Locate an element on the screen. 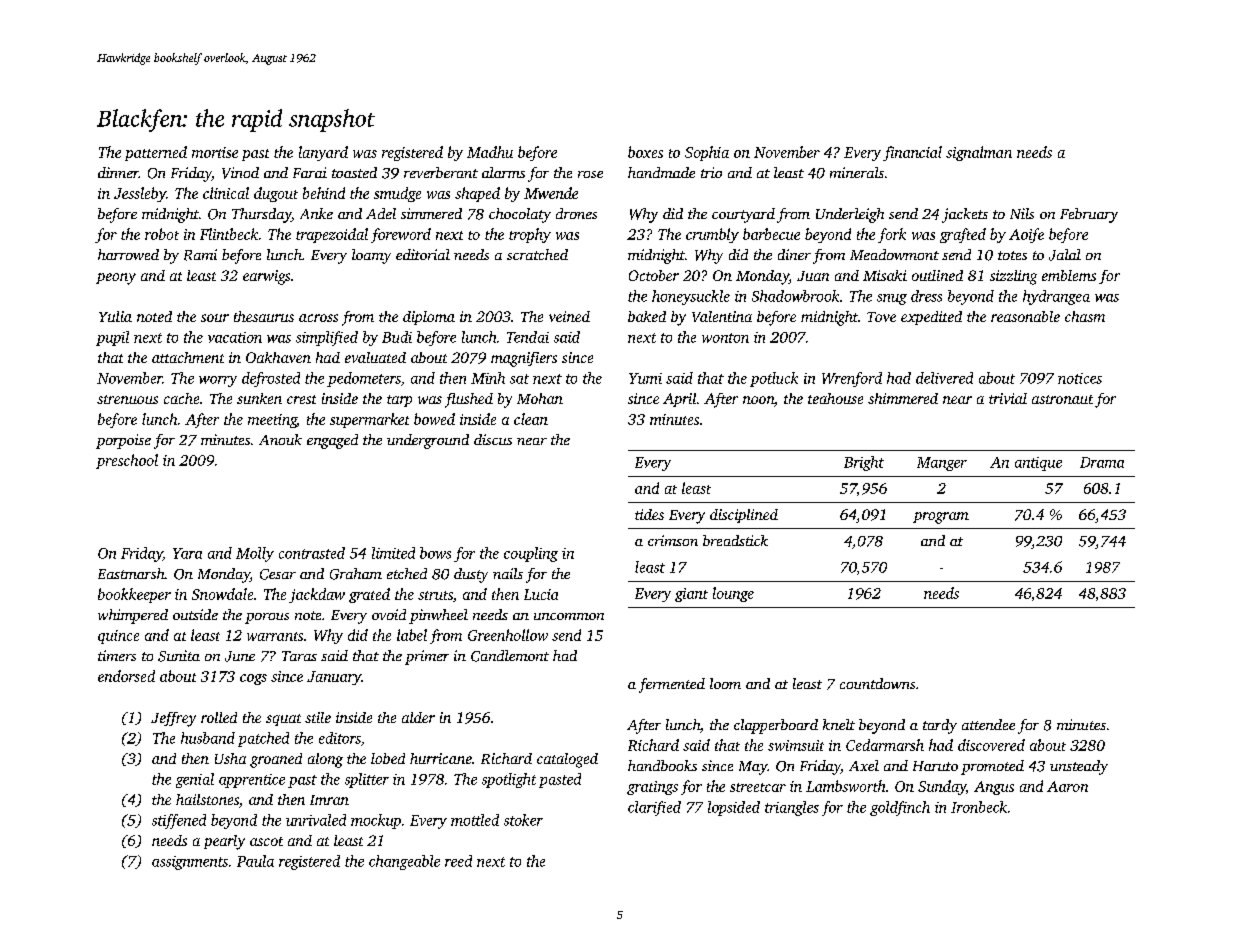 This screenshot has width=1233, height=952. Ironbeck is located at coordinates (979, 807).
